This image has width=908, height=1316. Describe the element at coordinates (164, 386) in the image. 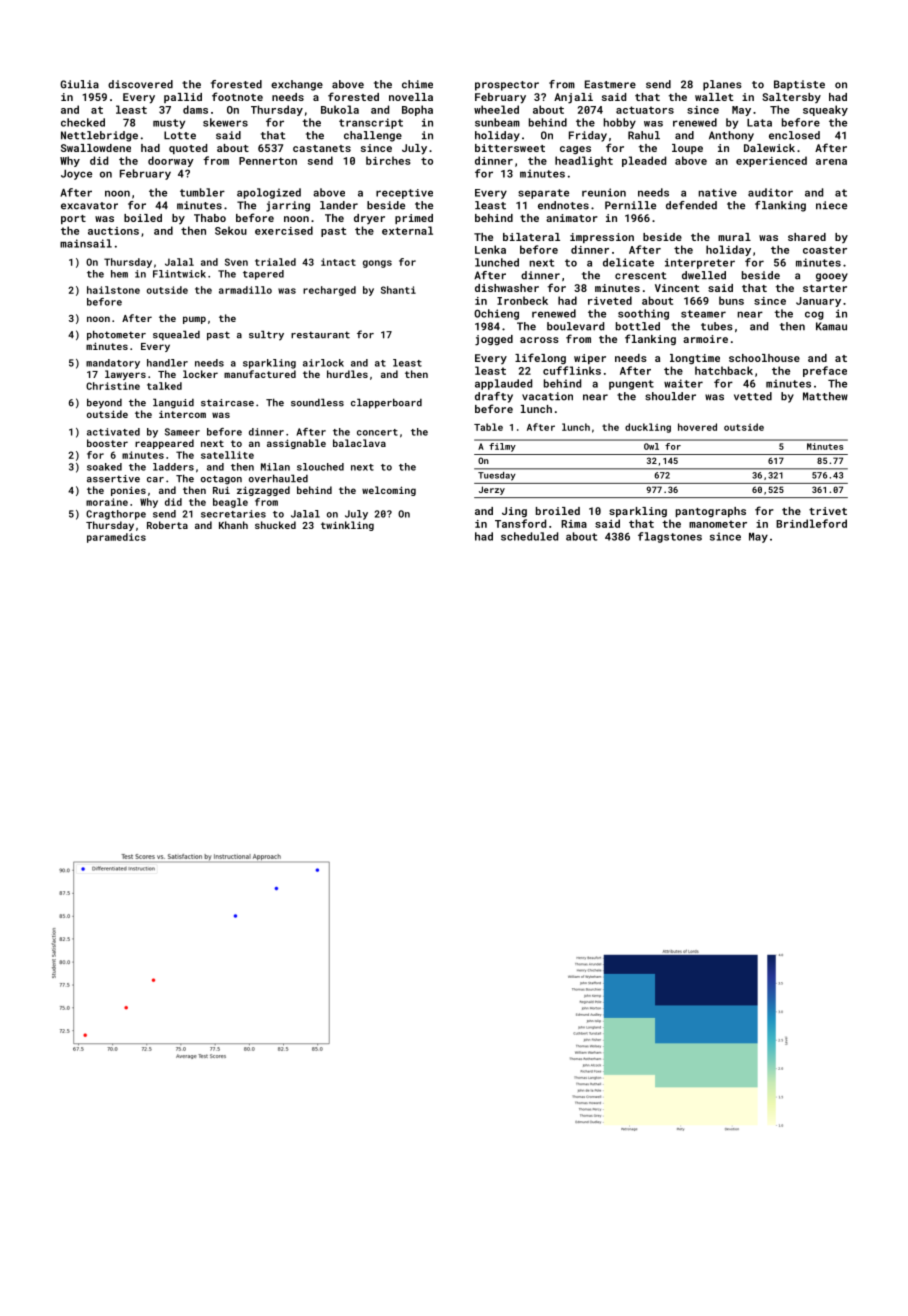

I see `talked` at that location.
